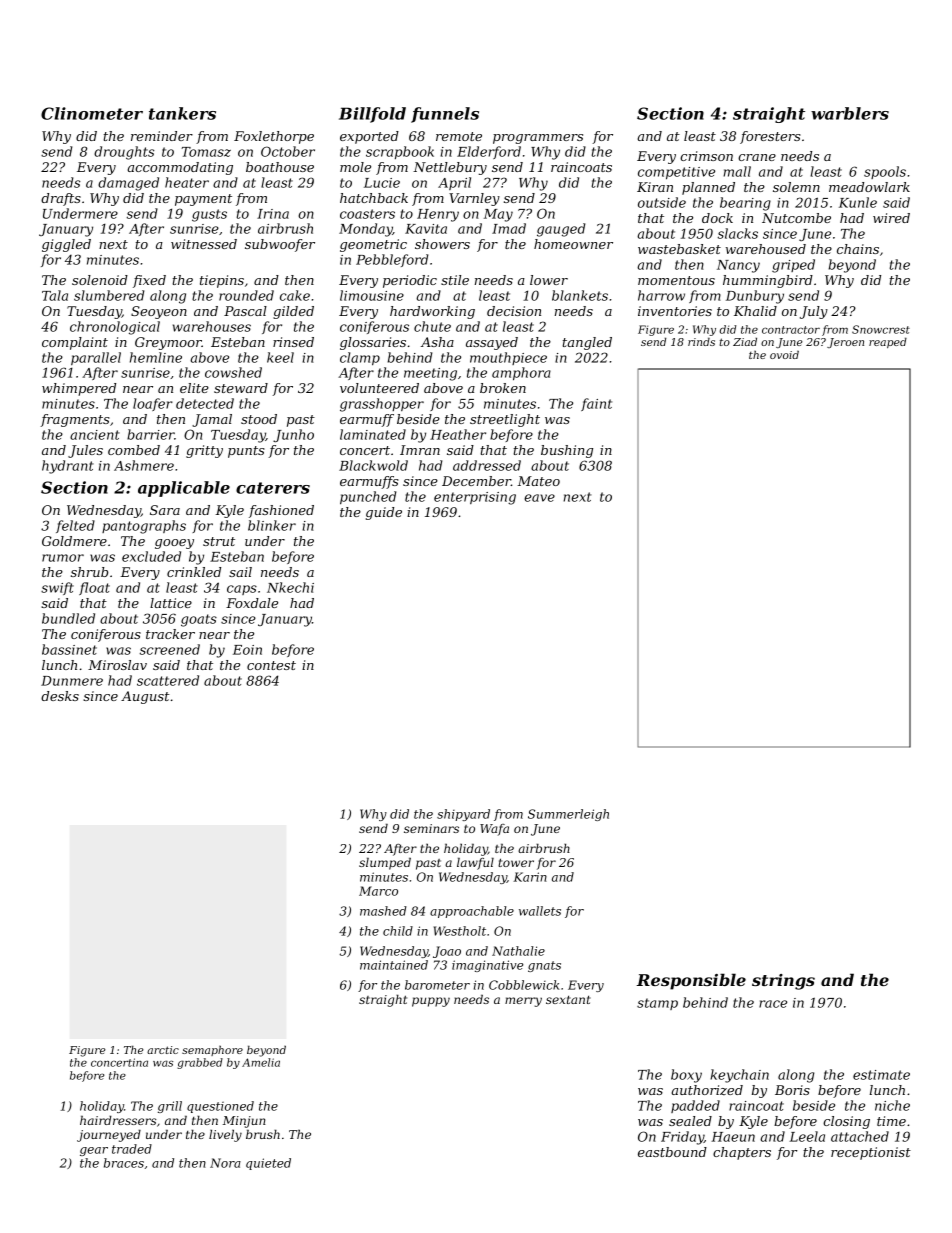  What do you see at coordinates (888, 342) in the document?
I see `reaped` at bounding box center [888, 342].
